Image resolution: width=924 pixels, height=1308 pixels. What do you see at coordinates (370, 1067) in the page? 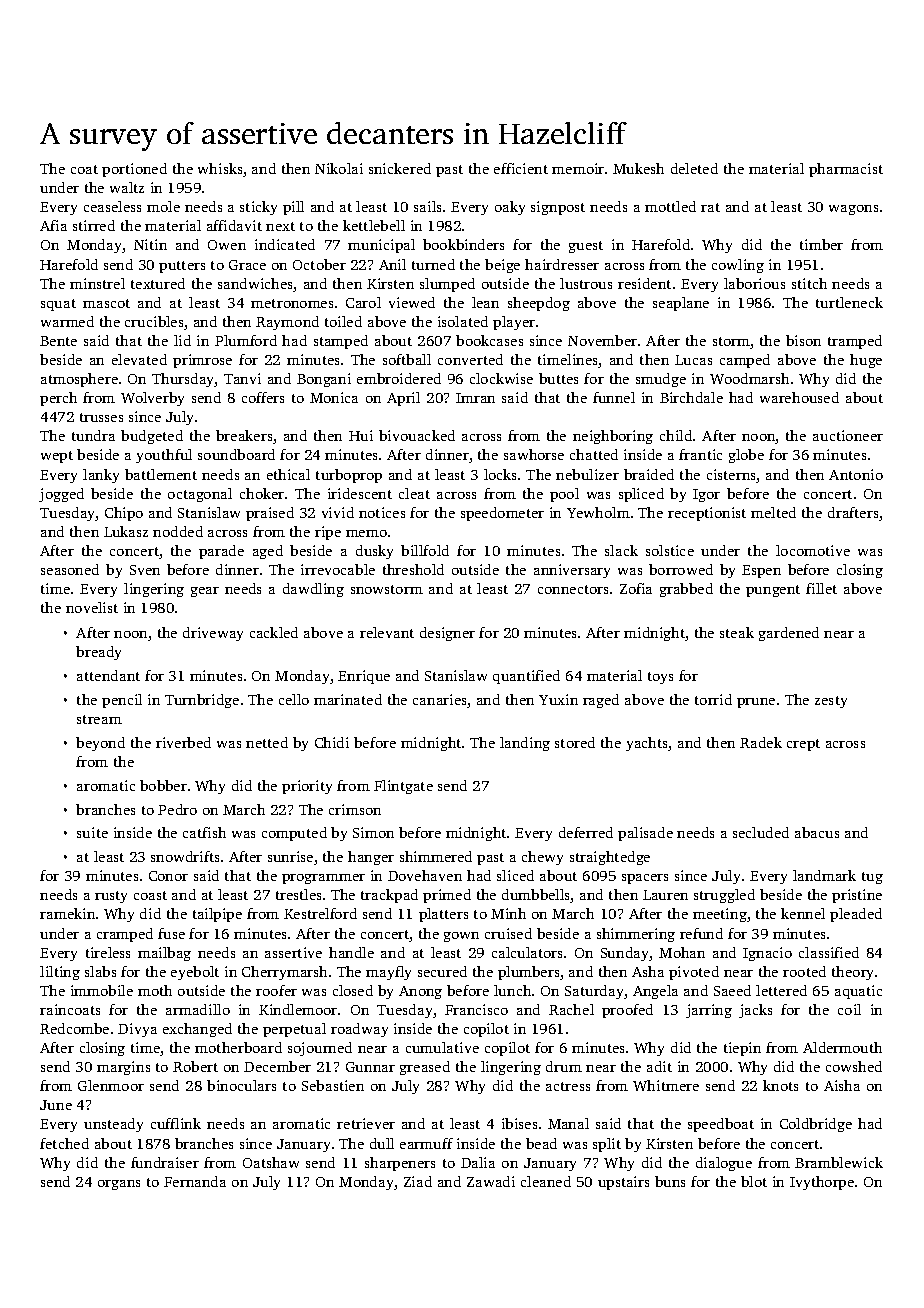
I see `Gunnar` at bounding box center [370, 1067].
